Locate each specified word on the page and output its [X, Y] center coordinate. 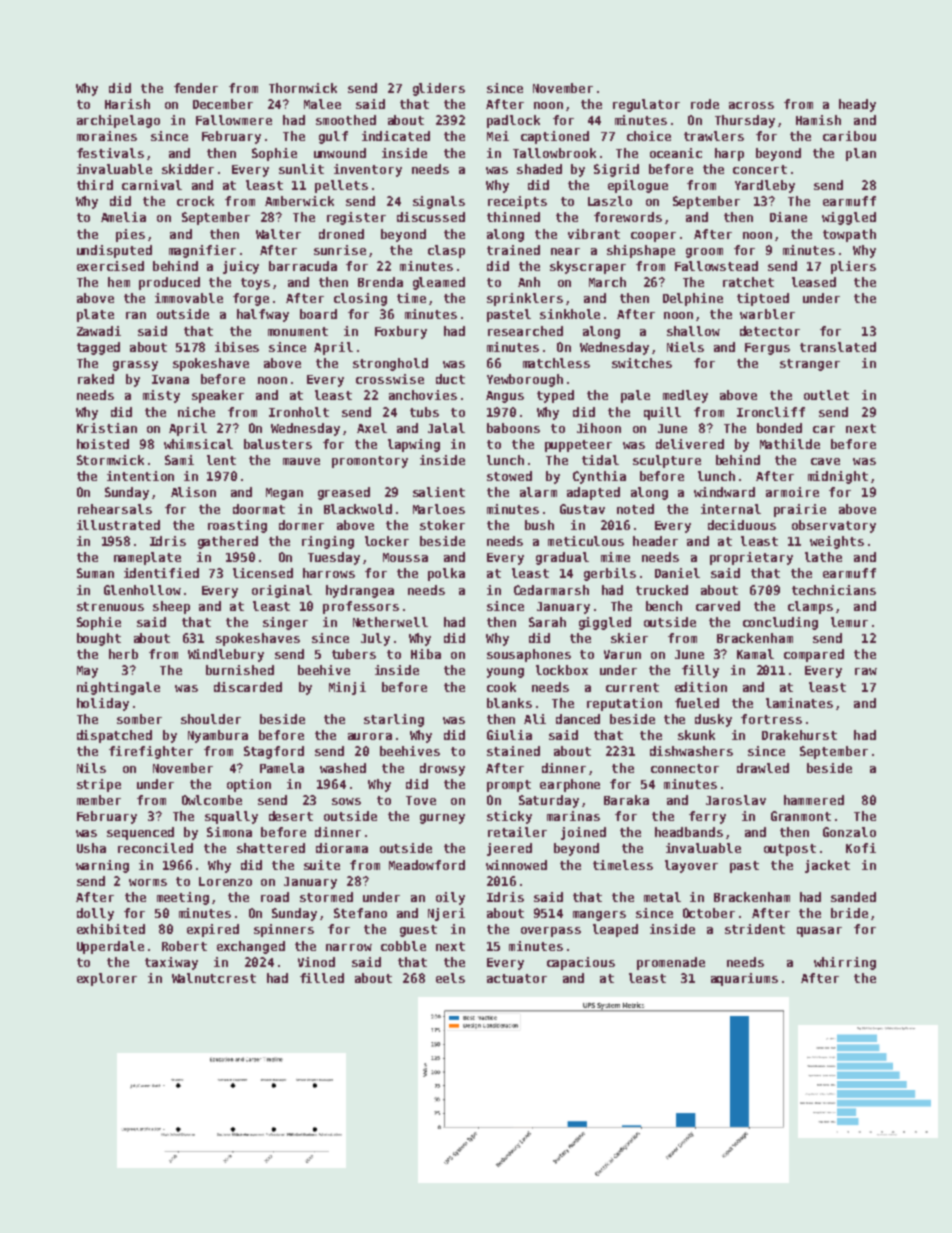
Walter [278, 234]
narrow [349, 947]
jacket [827, 866]
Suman [95, 573]
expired [213, 930]
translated [838, 347]
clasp [446, 251]
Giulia [509, 735]
